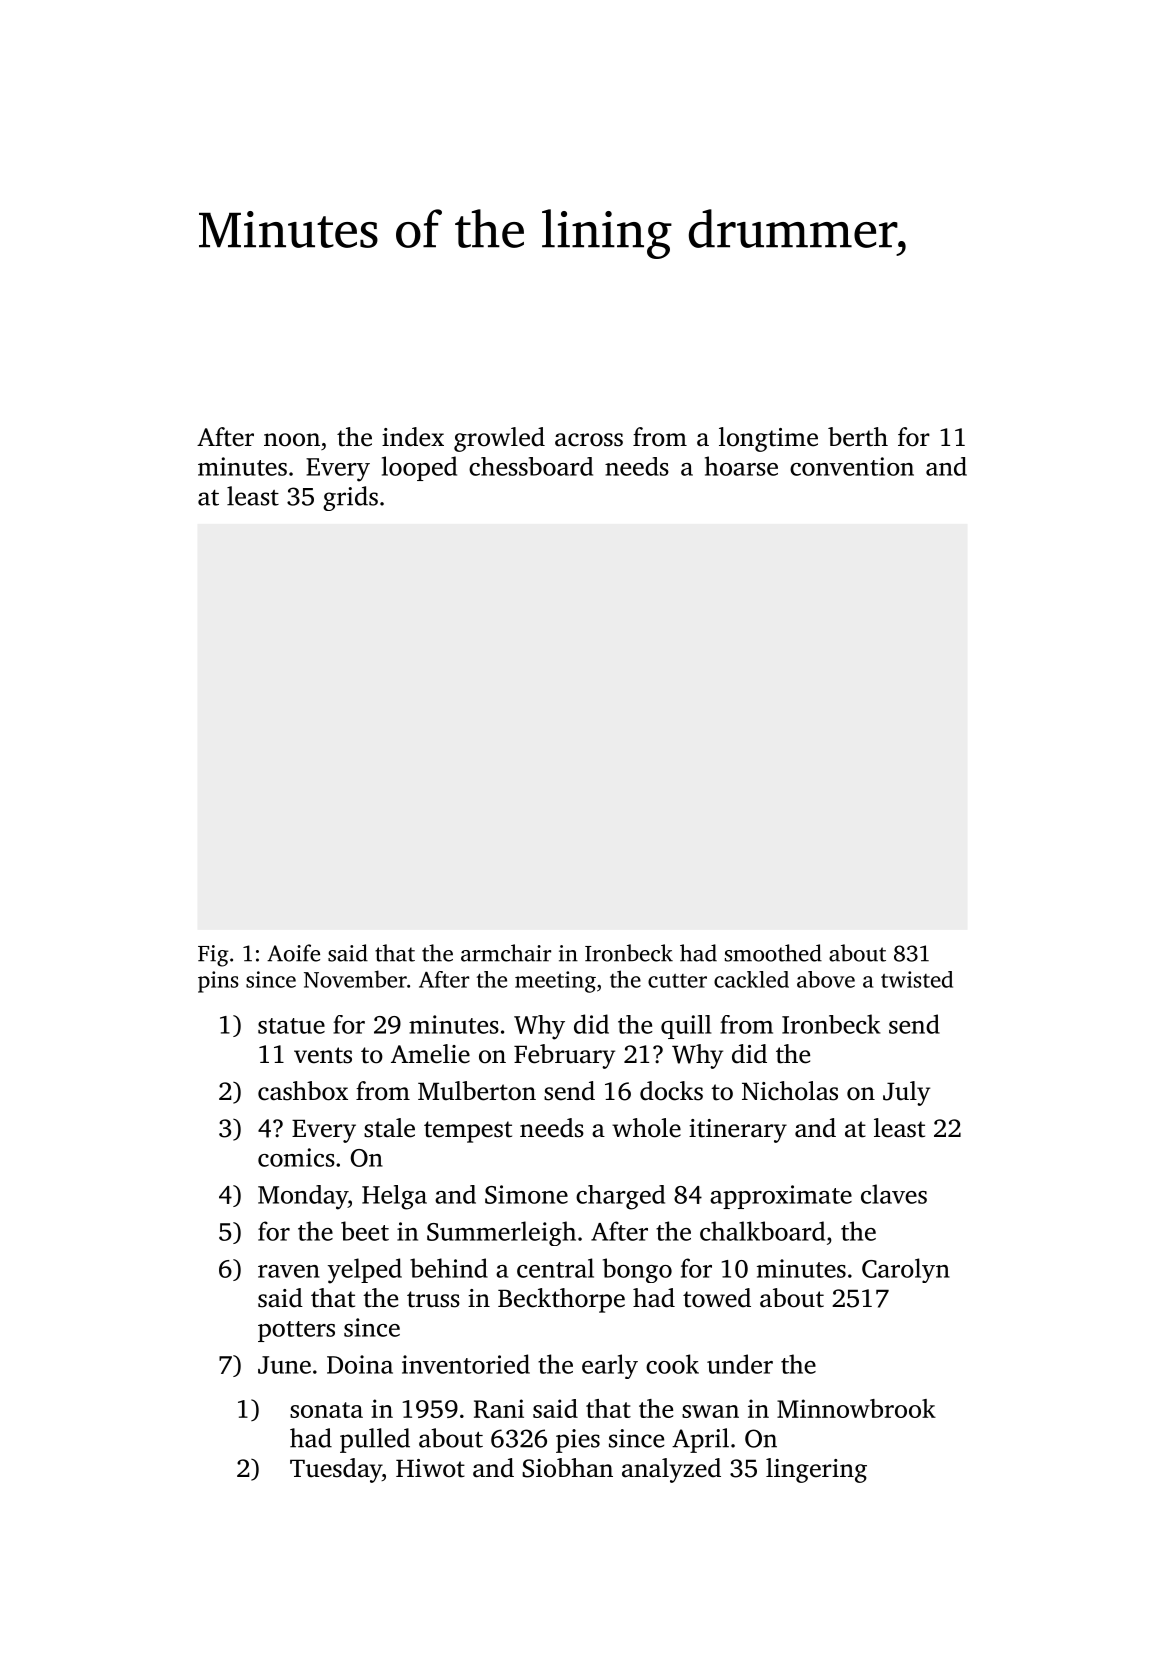 Image resolution: width=1165 pixels, height=1654 pixels. Describe the element at coordinates (477, 1091) in the screenshot. I see `Mulberton` at that location.
